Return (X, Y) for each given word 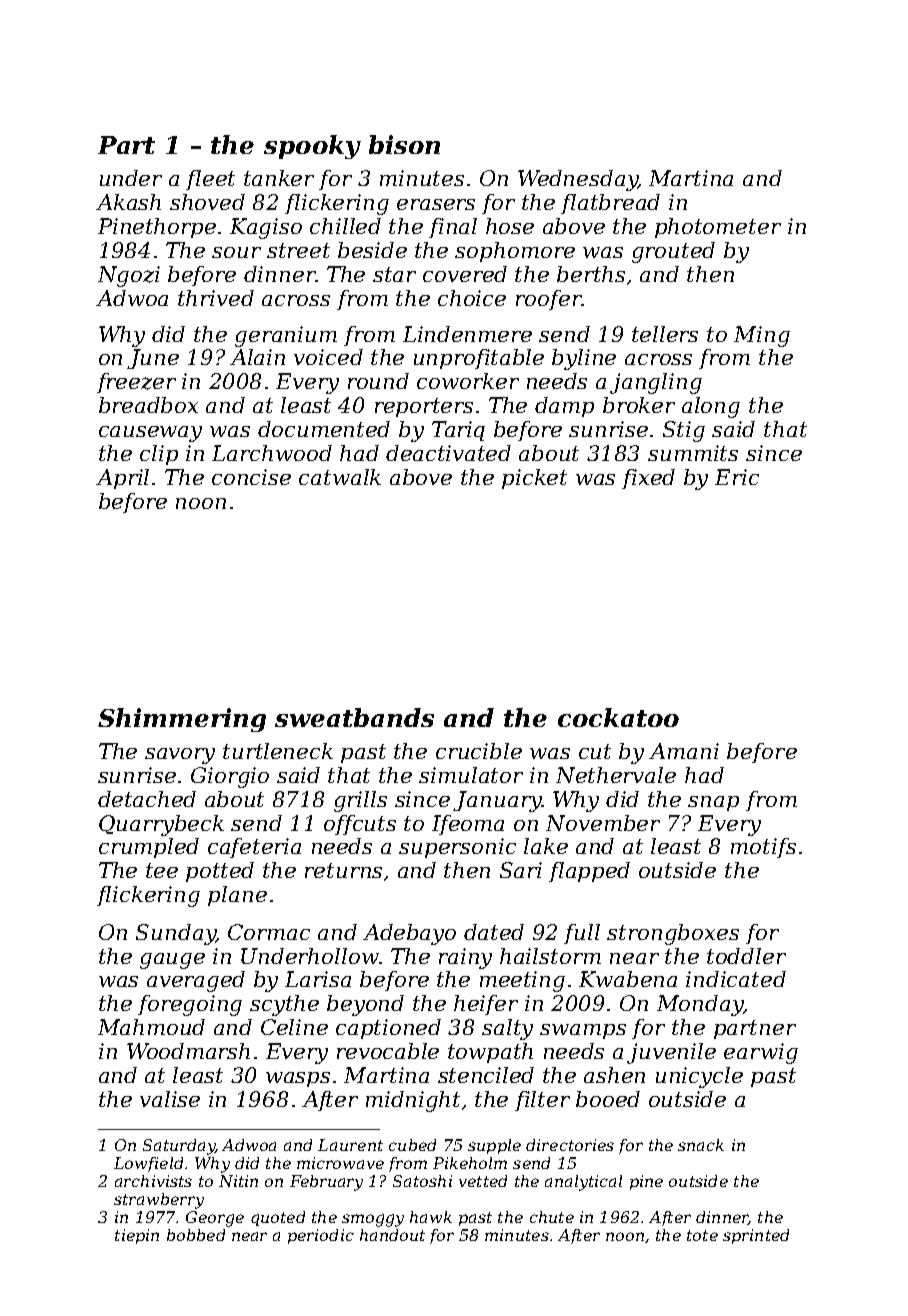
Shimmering (182, 720)
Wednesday (578, 180)
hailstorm (550, 956)
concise (251, 477)
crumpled (149, 848)
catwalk (340, 477)
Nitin (238, 1181)
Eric (737, 477)
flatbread (610, 204)
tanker (279, 178)
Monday (700, 1005)
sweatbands (354, 717)
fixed (648, 479)
